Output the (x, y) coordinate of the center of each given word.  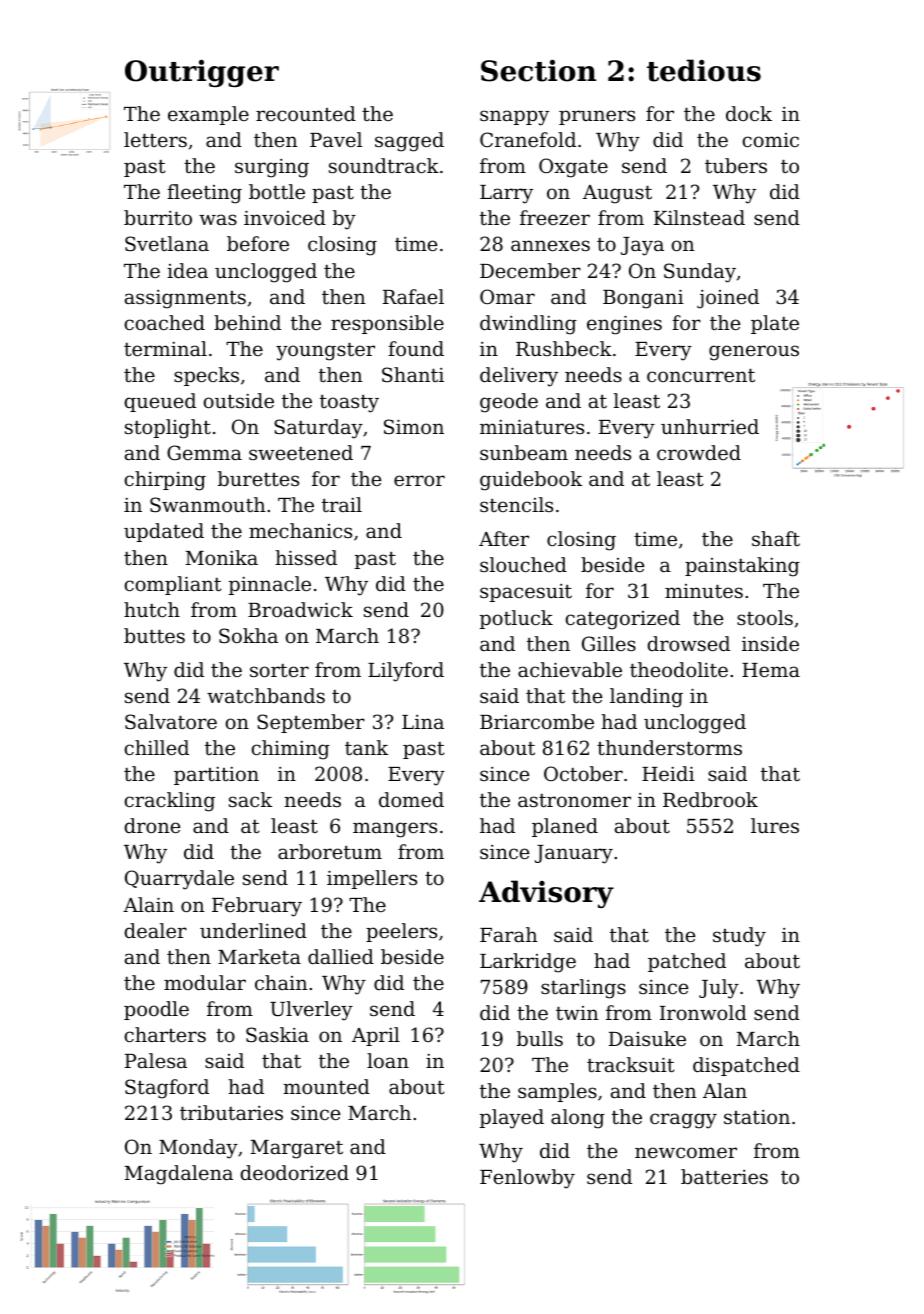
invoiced (285, 217)
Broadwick (300, 609)
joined (728, 299)
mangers (395, 830)
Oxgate (573, 168)
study (739, 937)
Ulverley (311, 1011)
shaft (776, 538)
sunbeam (524, 452)
